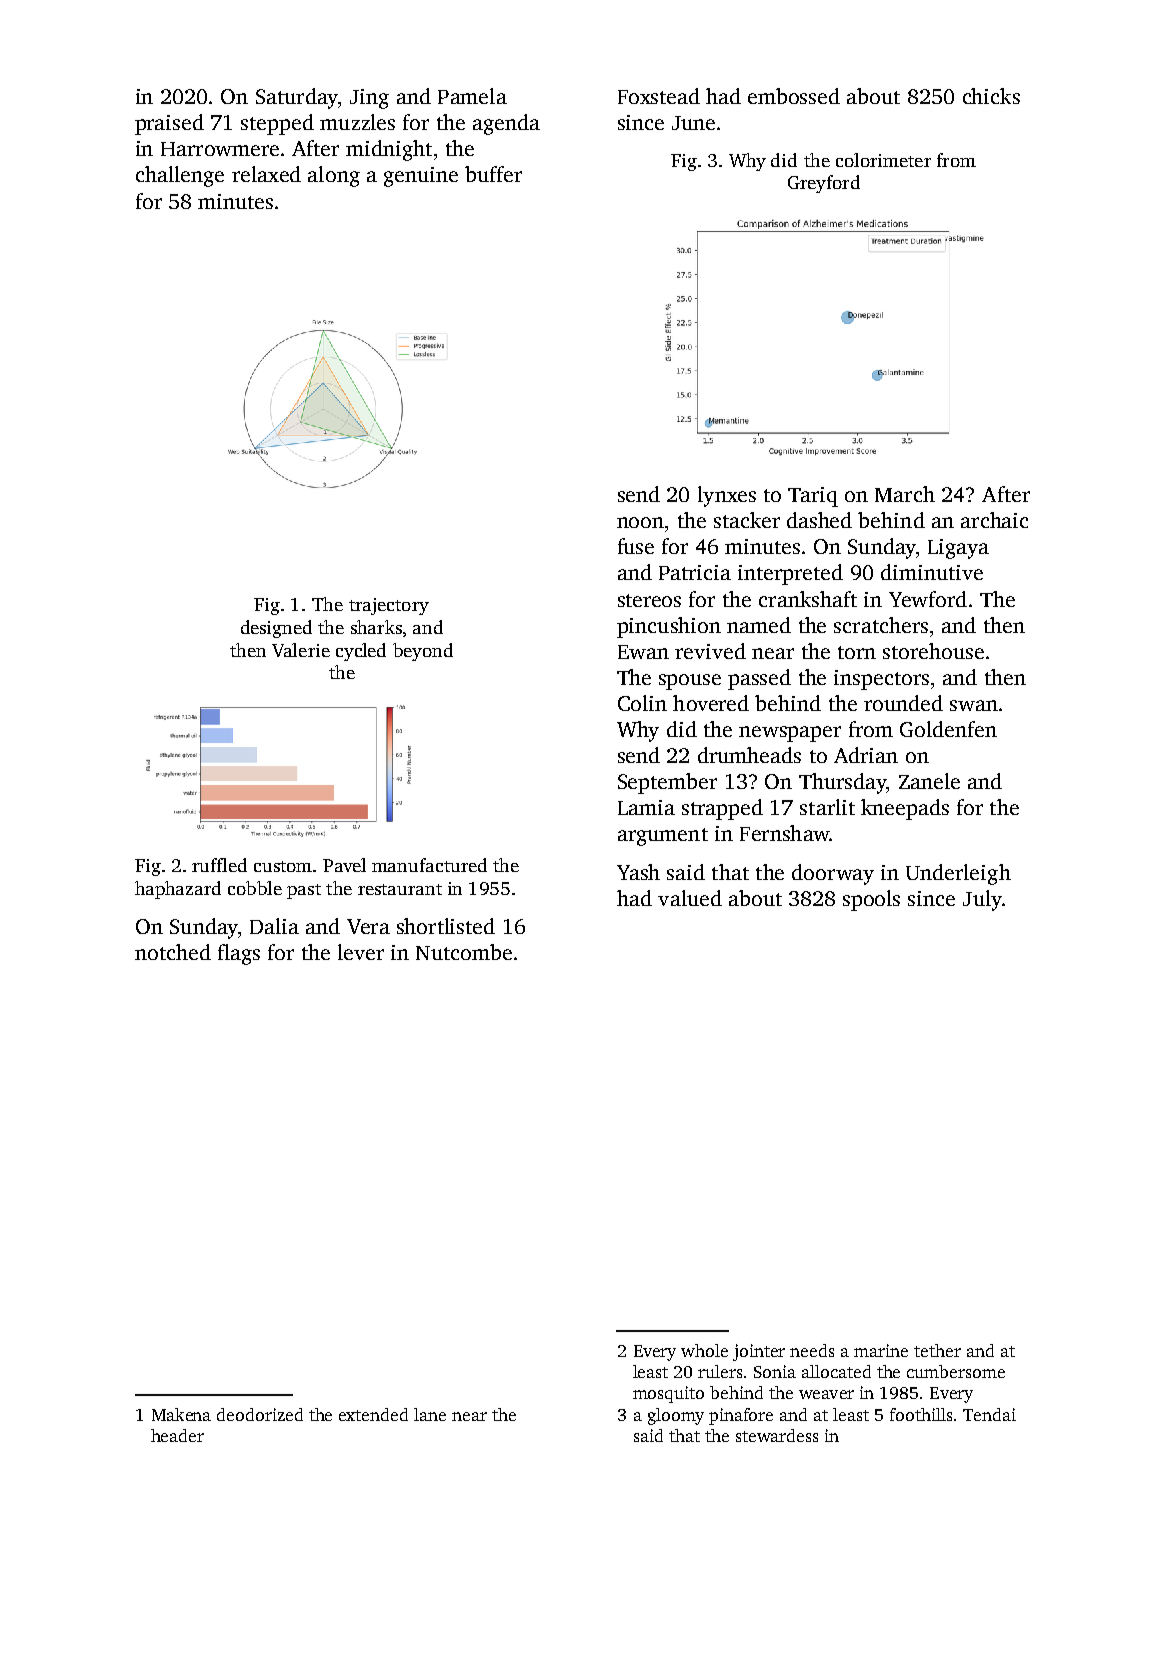  What do you see at coordinates (659, 96) in the image?
I see `Foxstead` at bounding box center [659, 96].
